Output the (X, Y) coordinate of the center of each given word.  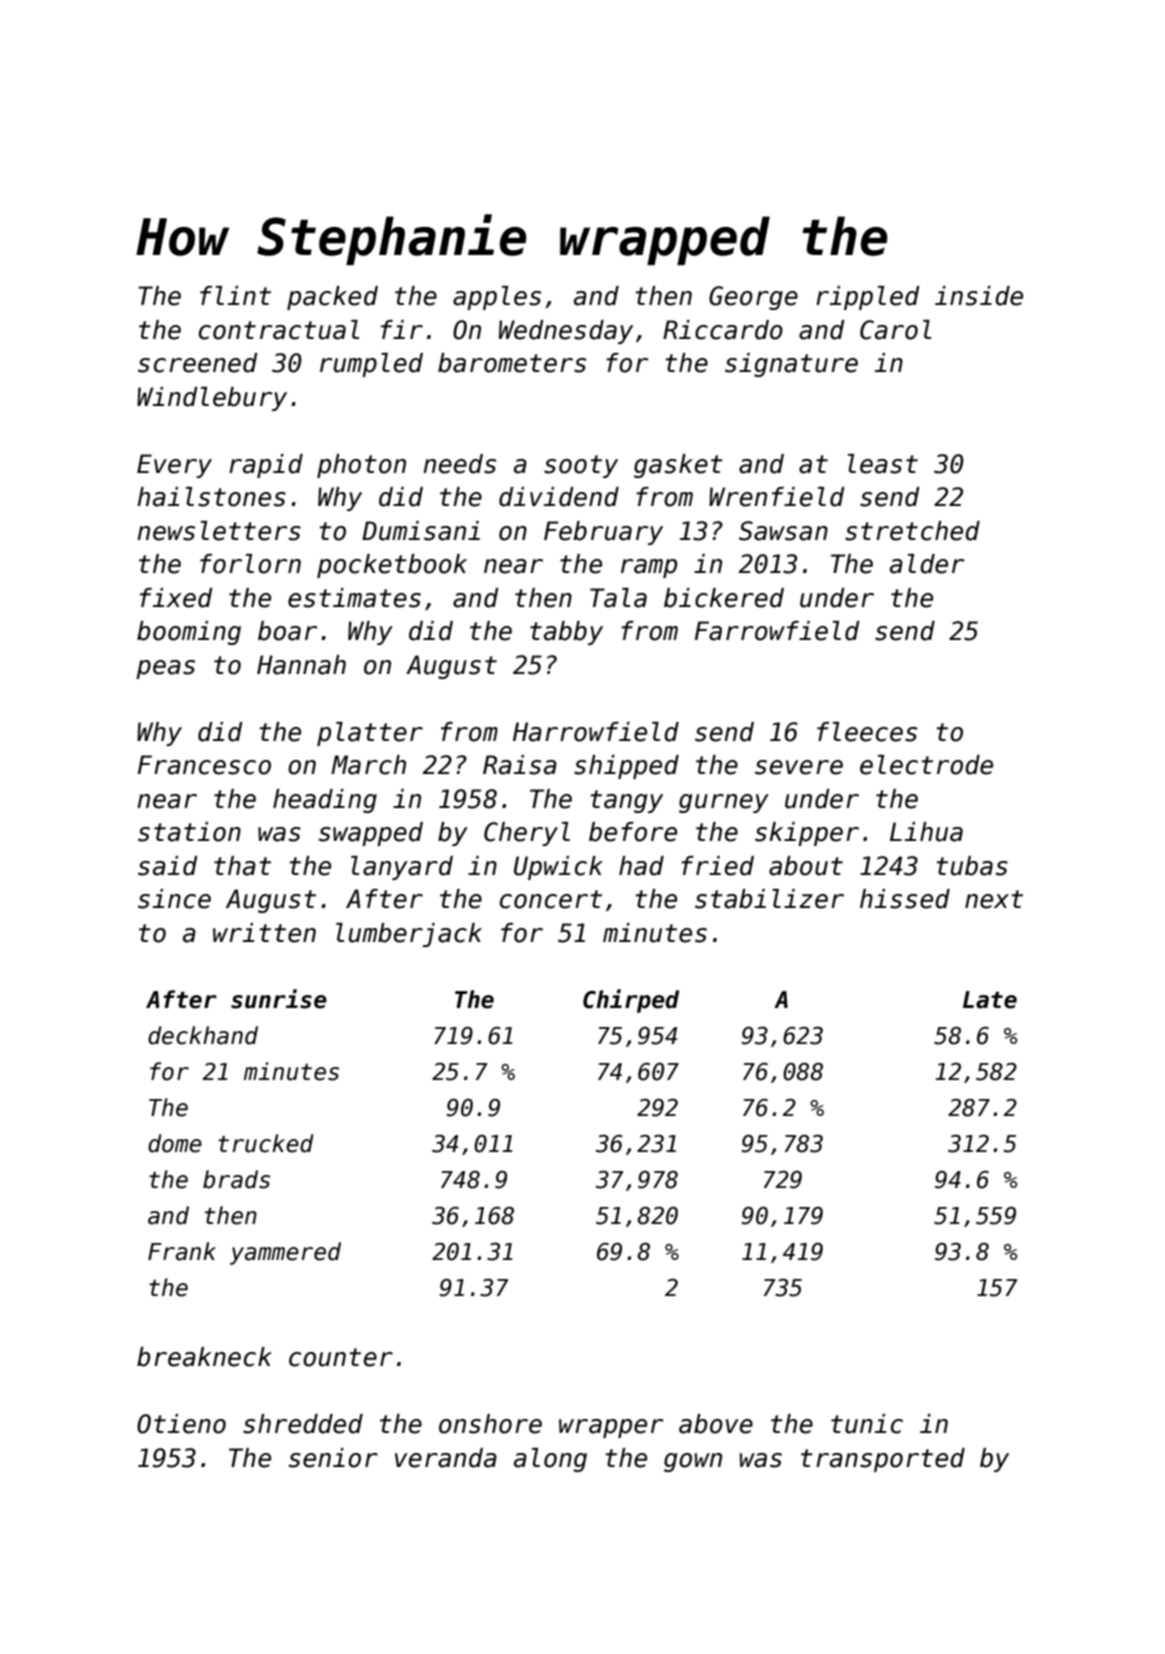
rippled (868, 298)
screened (198, 363)
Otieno (181, 1424)
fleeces (867, 732)
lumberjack (409, 935)
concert (551, 899)
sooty (581, 466)
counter (341, 1357)
